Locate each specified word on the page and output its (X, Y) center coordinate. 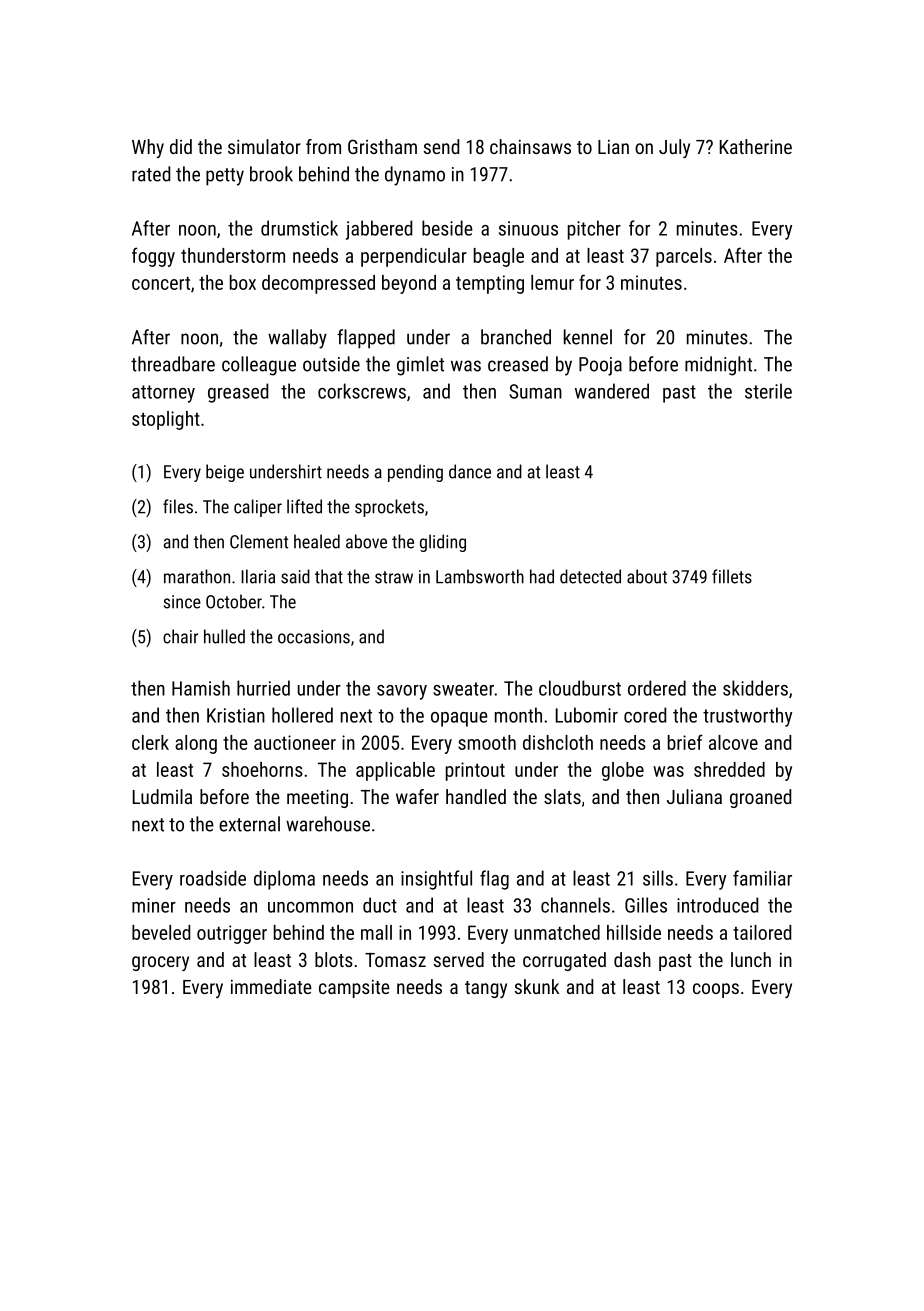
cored (645, 715)
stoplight (166, 420)
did (181, 146)
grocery (160, 963)
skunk (537, 986)
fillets (732, 576)
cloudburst (580, 688)
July (674, 148)
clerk (150, 742)
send (441, 146)
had (542, 576)
